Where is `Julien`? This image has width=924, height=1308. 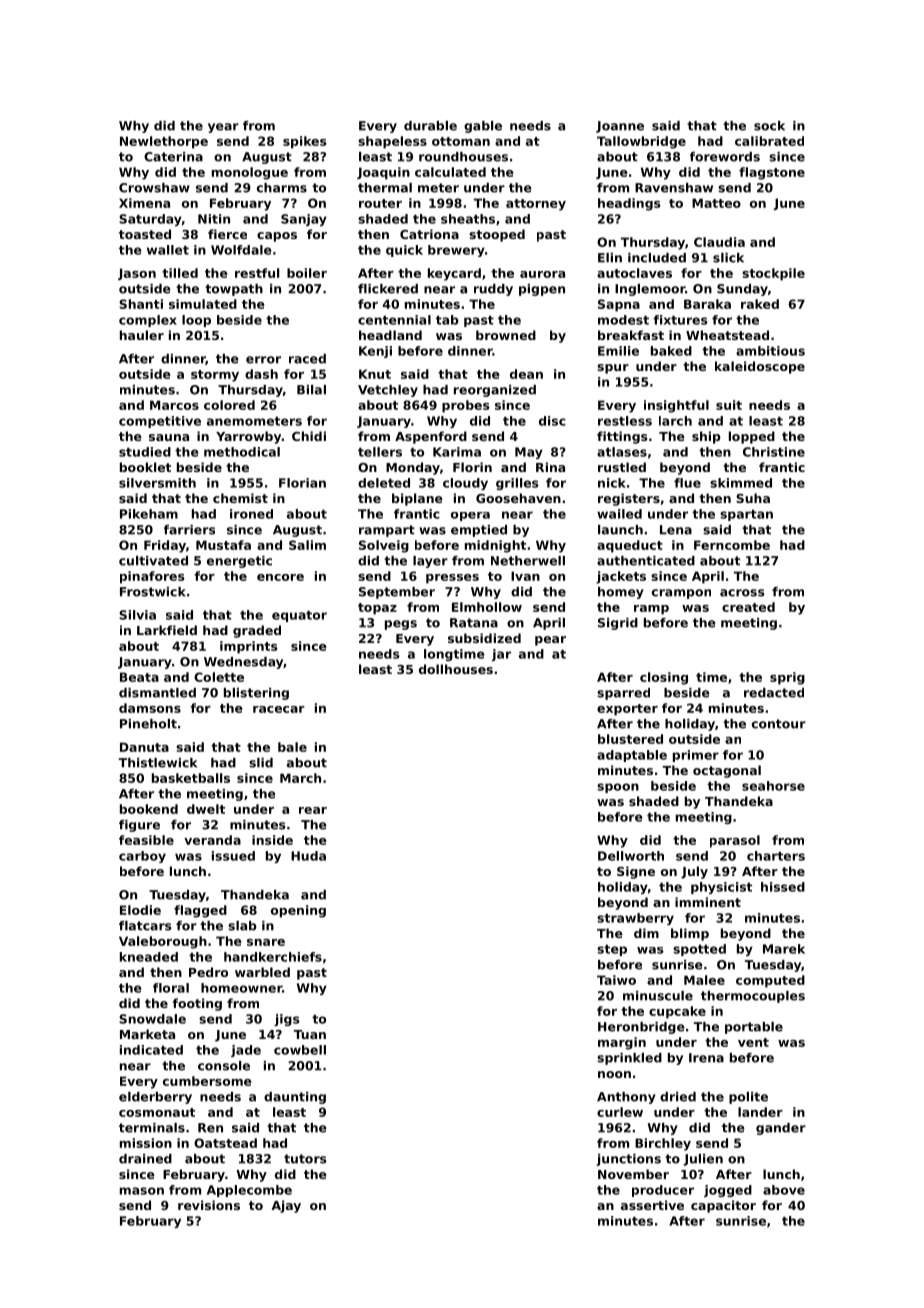 Julien is located at coordinates (703, 1160).
